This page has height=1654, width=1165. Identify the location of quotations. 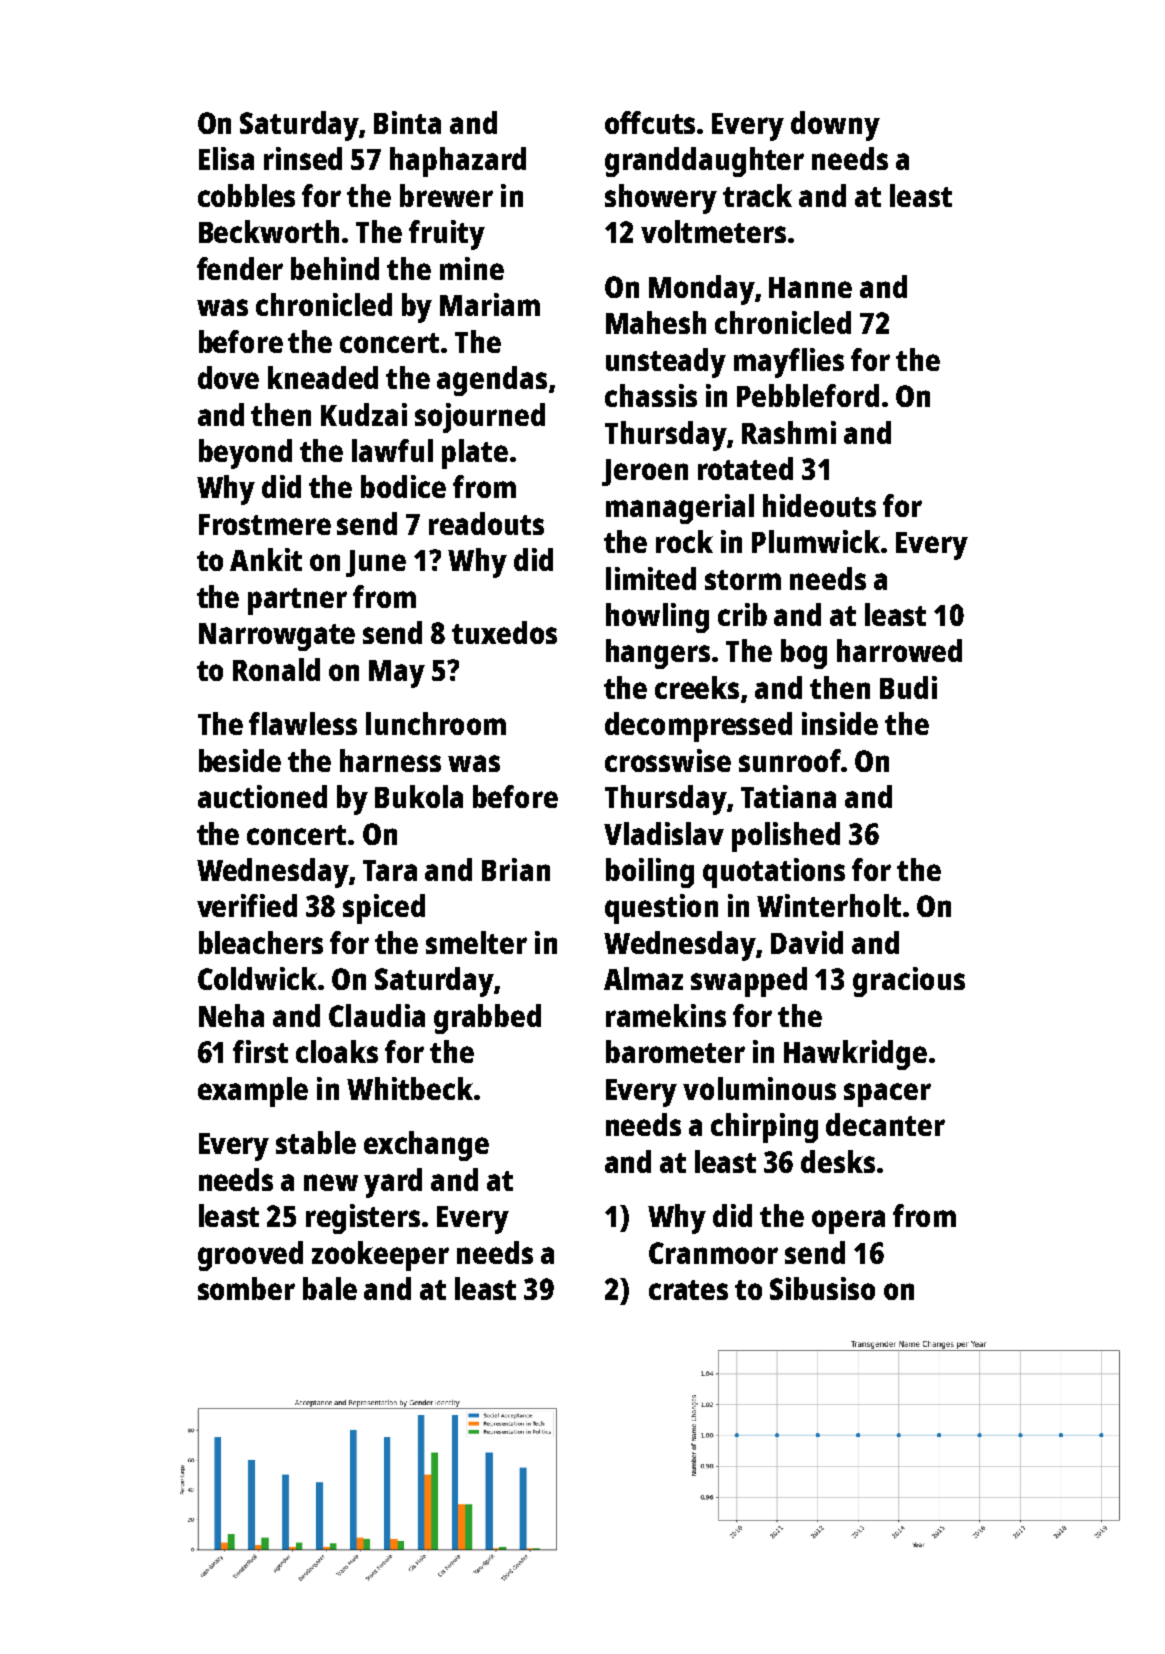
(774, 873).
